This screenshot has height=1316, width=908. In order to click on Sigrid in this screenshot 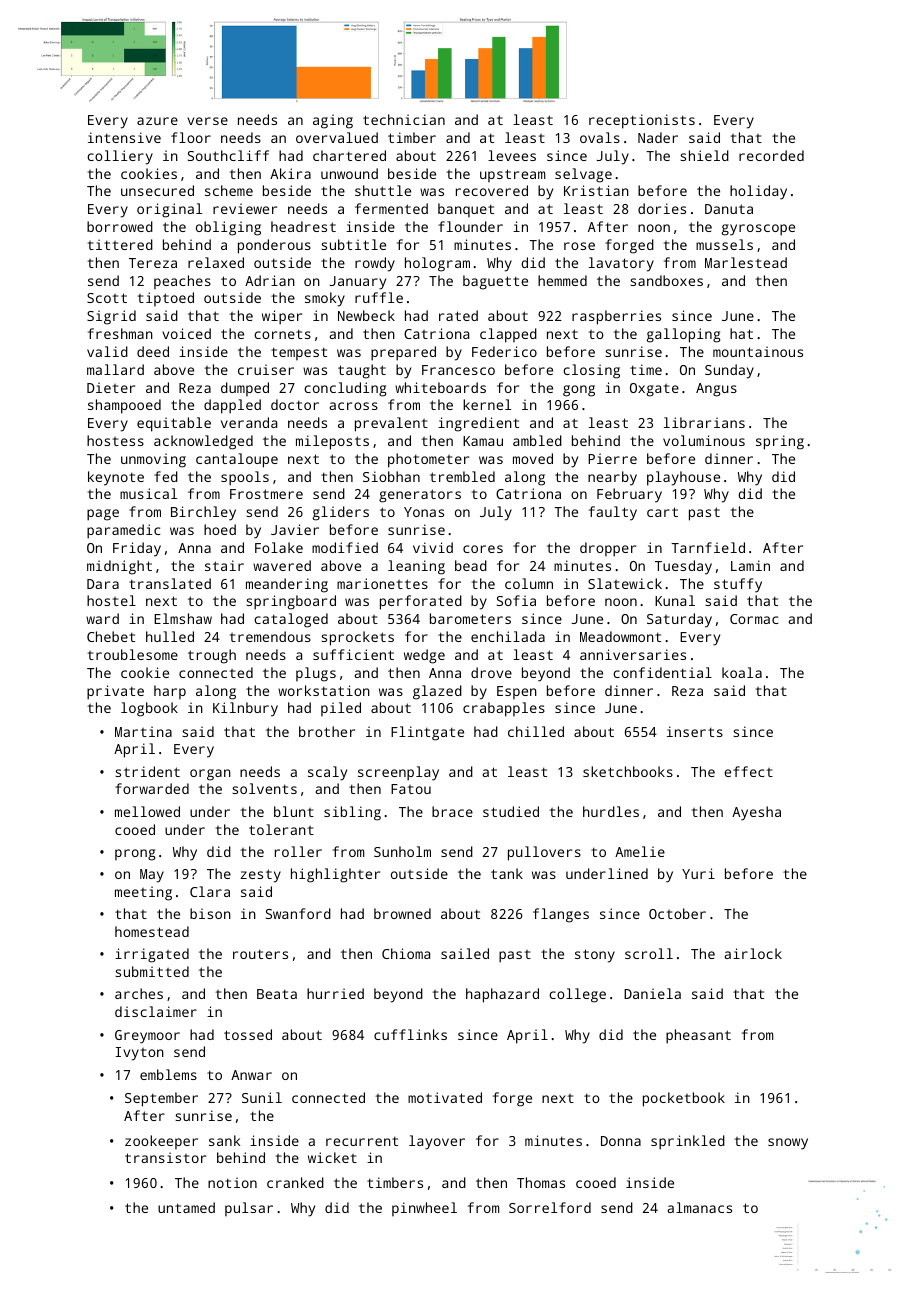, I will do `click(111, 317)`.
